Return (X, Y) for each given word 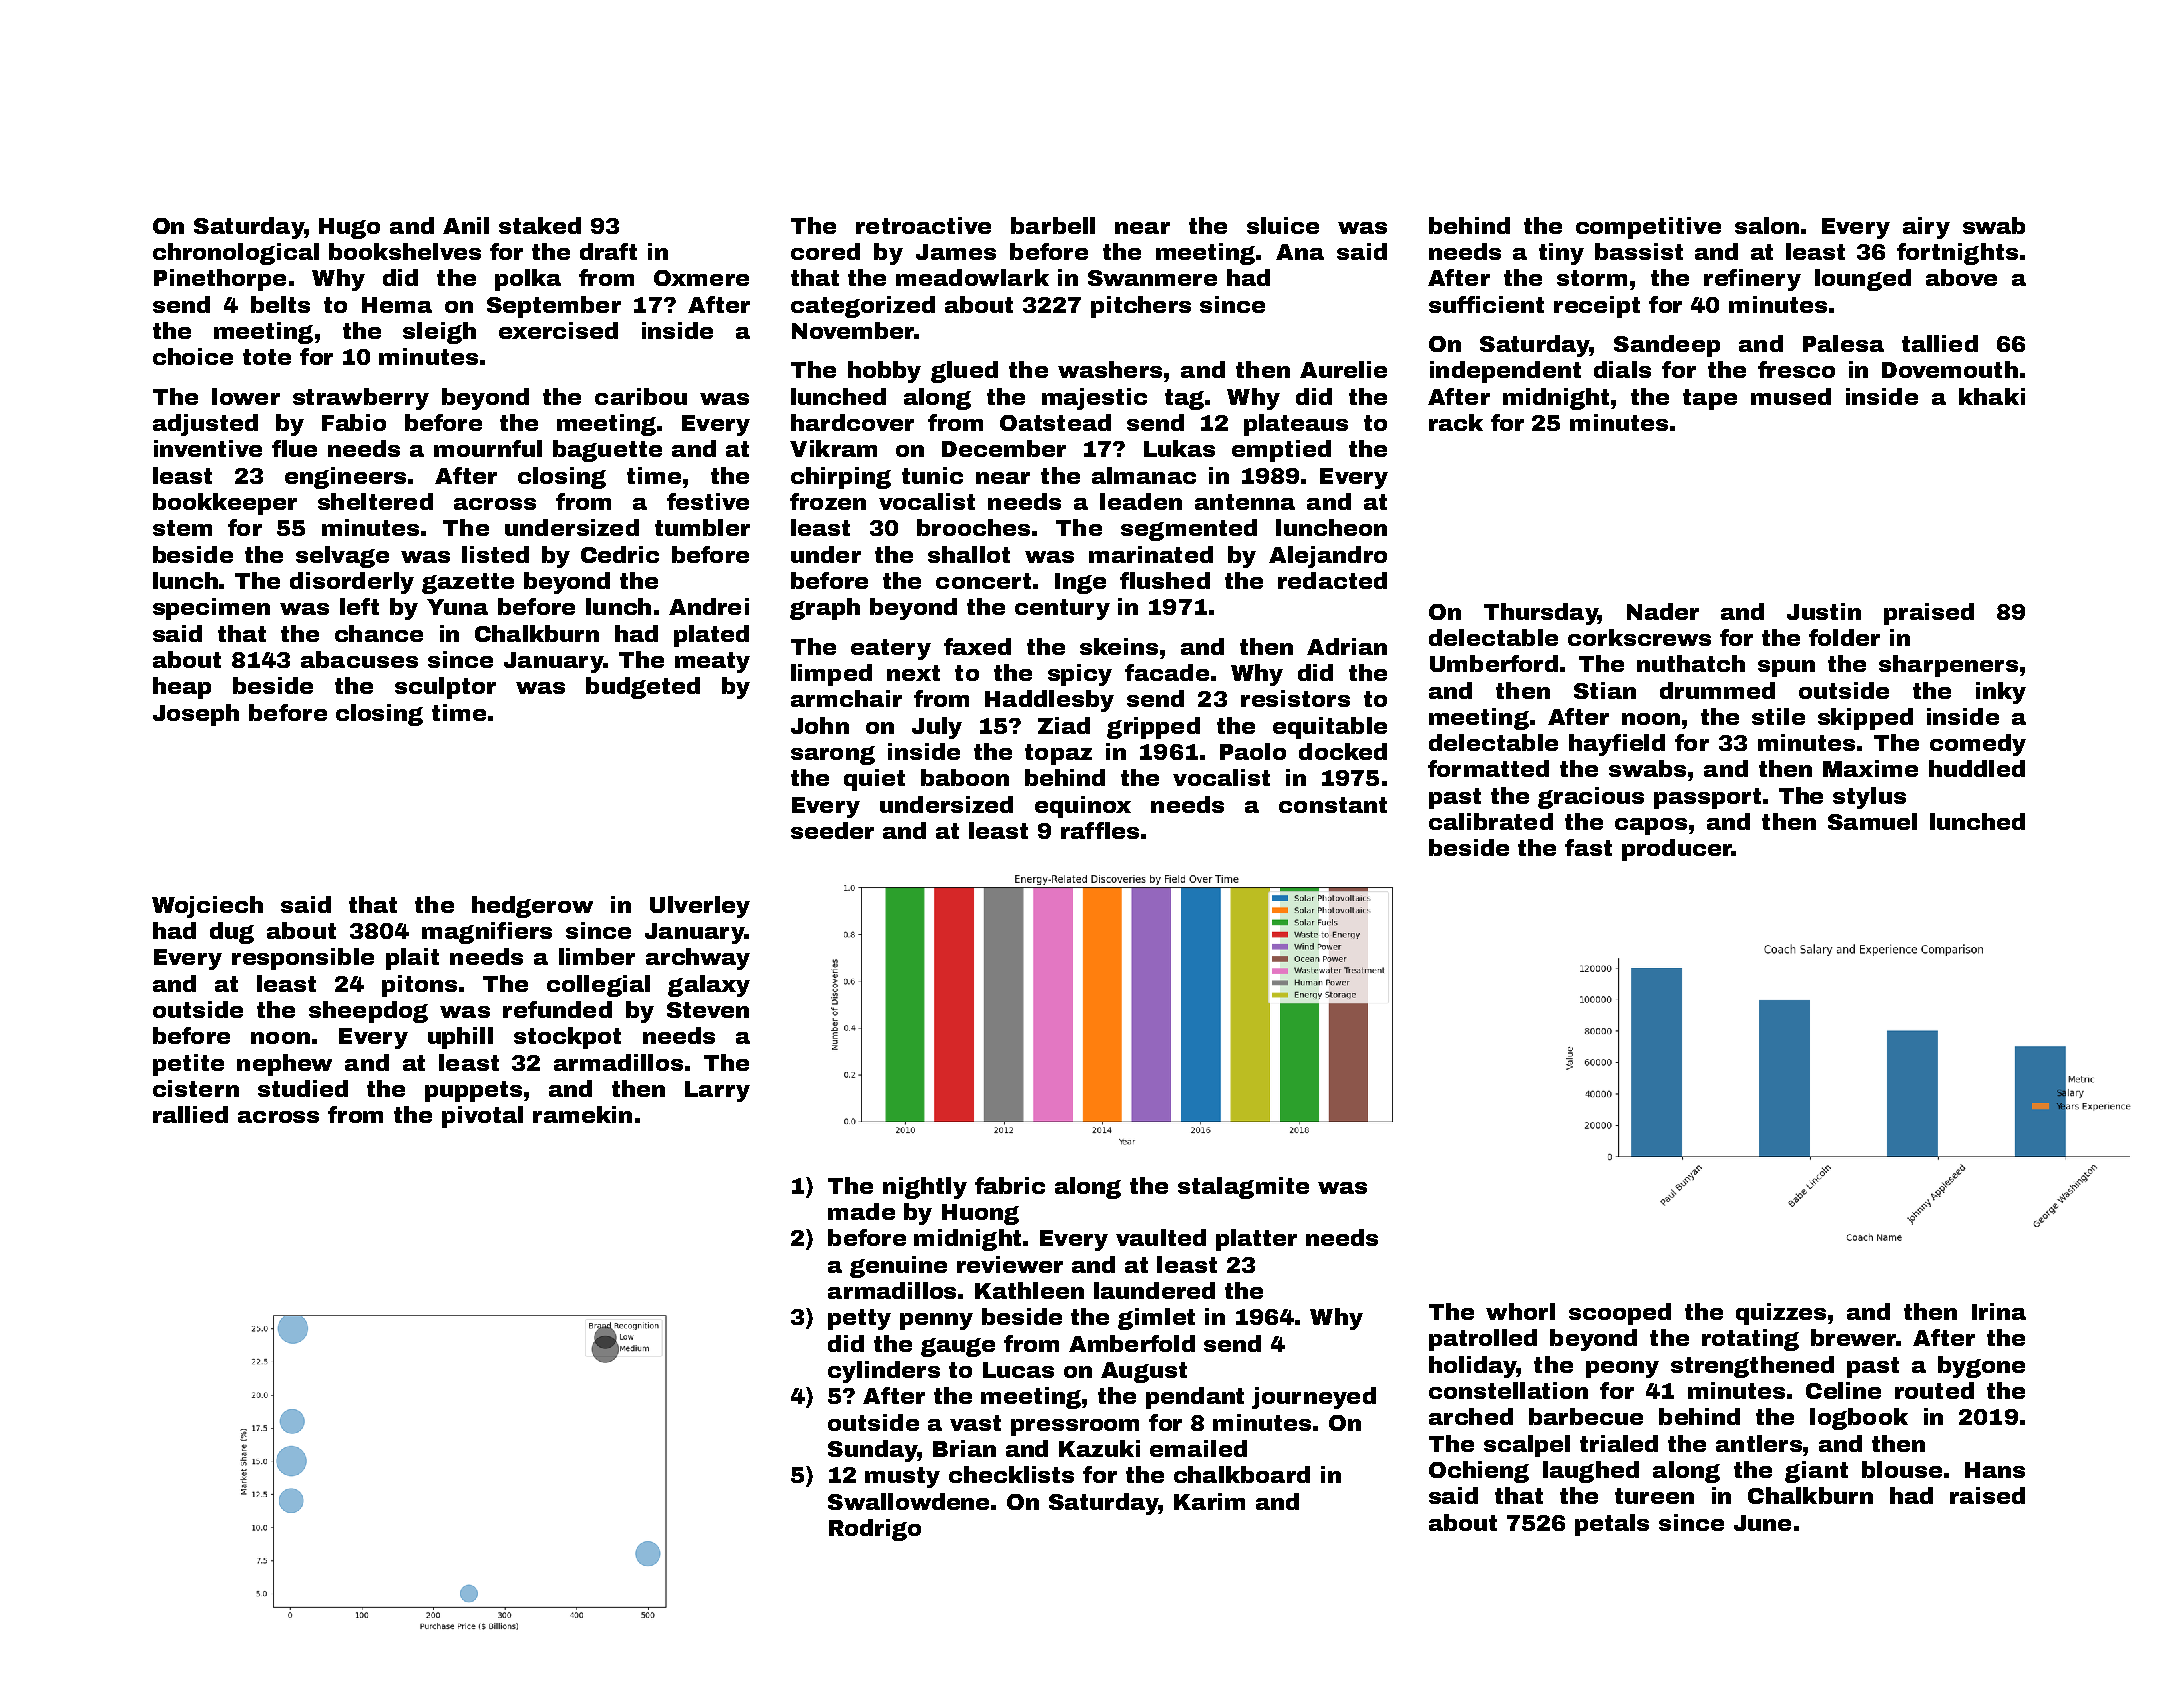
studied (303, 1088)
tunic (932, 475)
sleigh (439, 333)
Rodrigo (875, 1530)
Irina (1999, 1311)
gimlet (1156, 1319)
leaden (1141, 501)
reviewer (1010, 1264)
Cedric (620, 554)
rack (1456, 422)
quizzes (1781, 1314)
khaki (1992, 396)
